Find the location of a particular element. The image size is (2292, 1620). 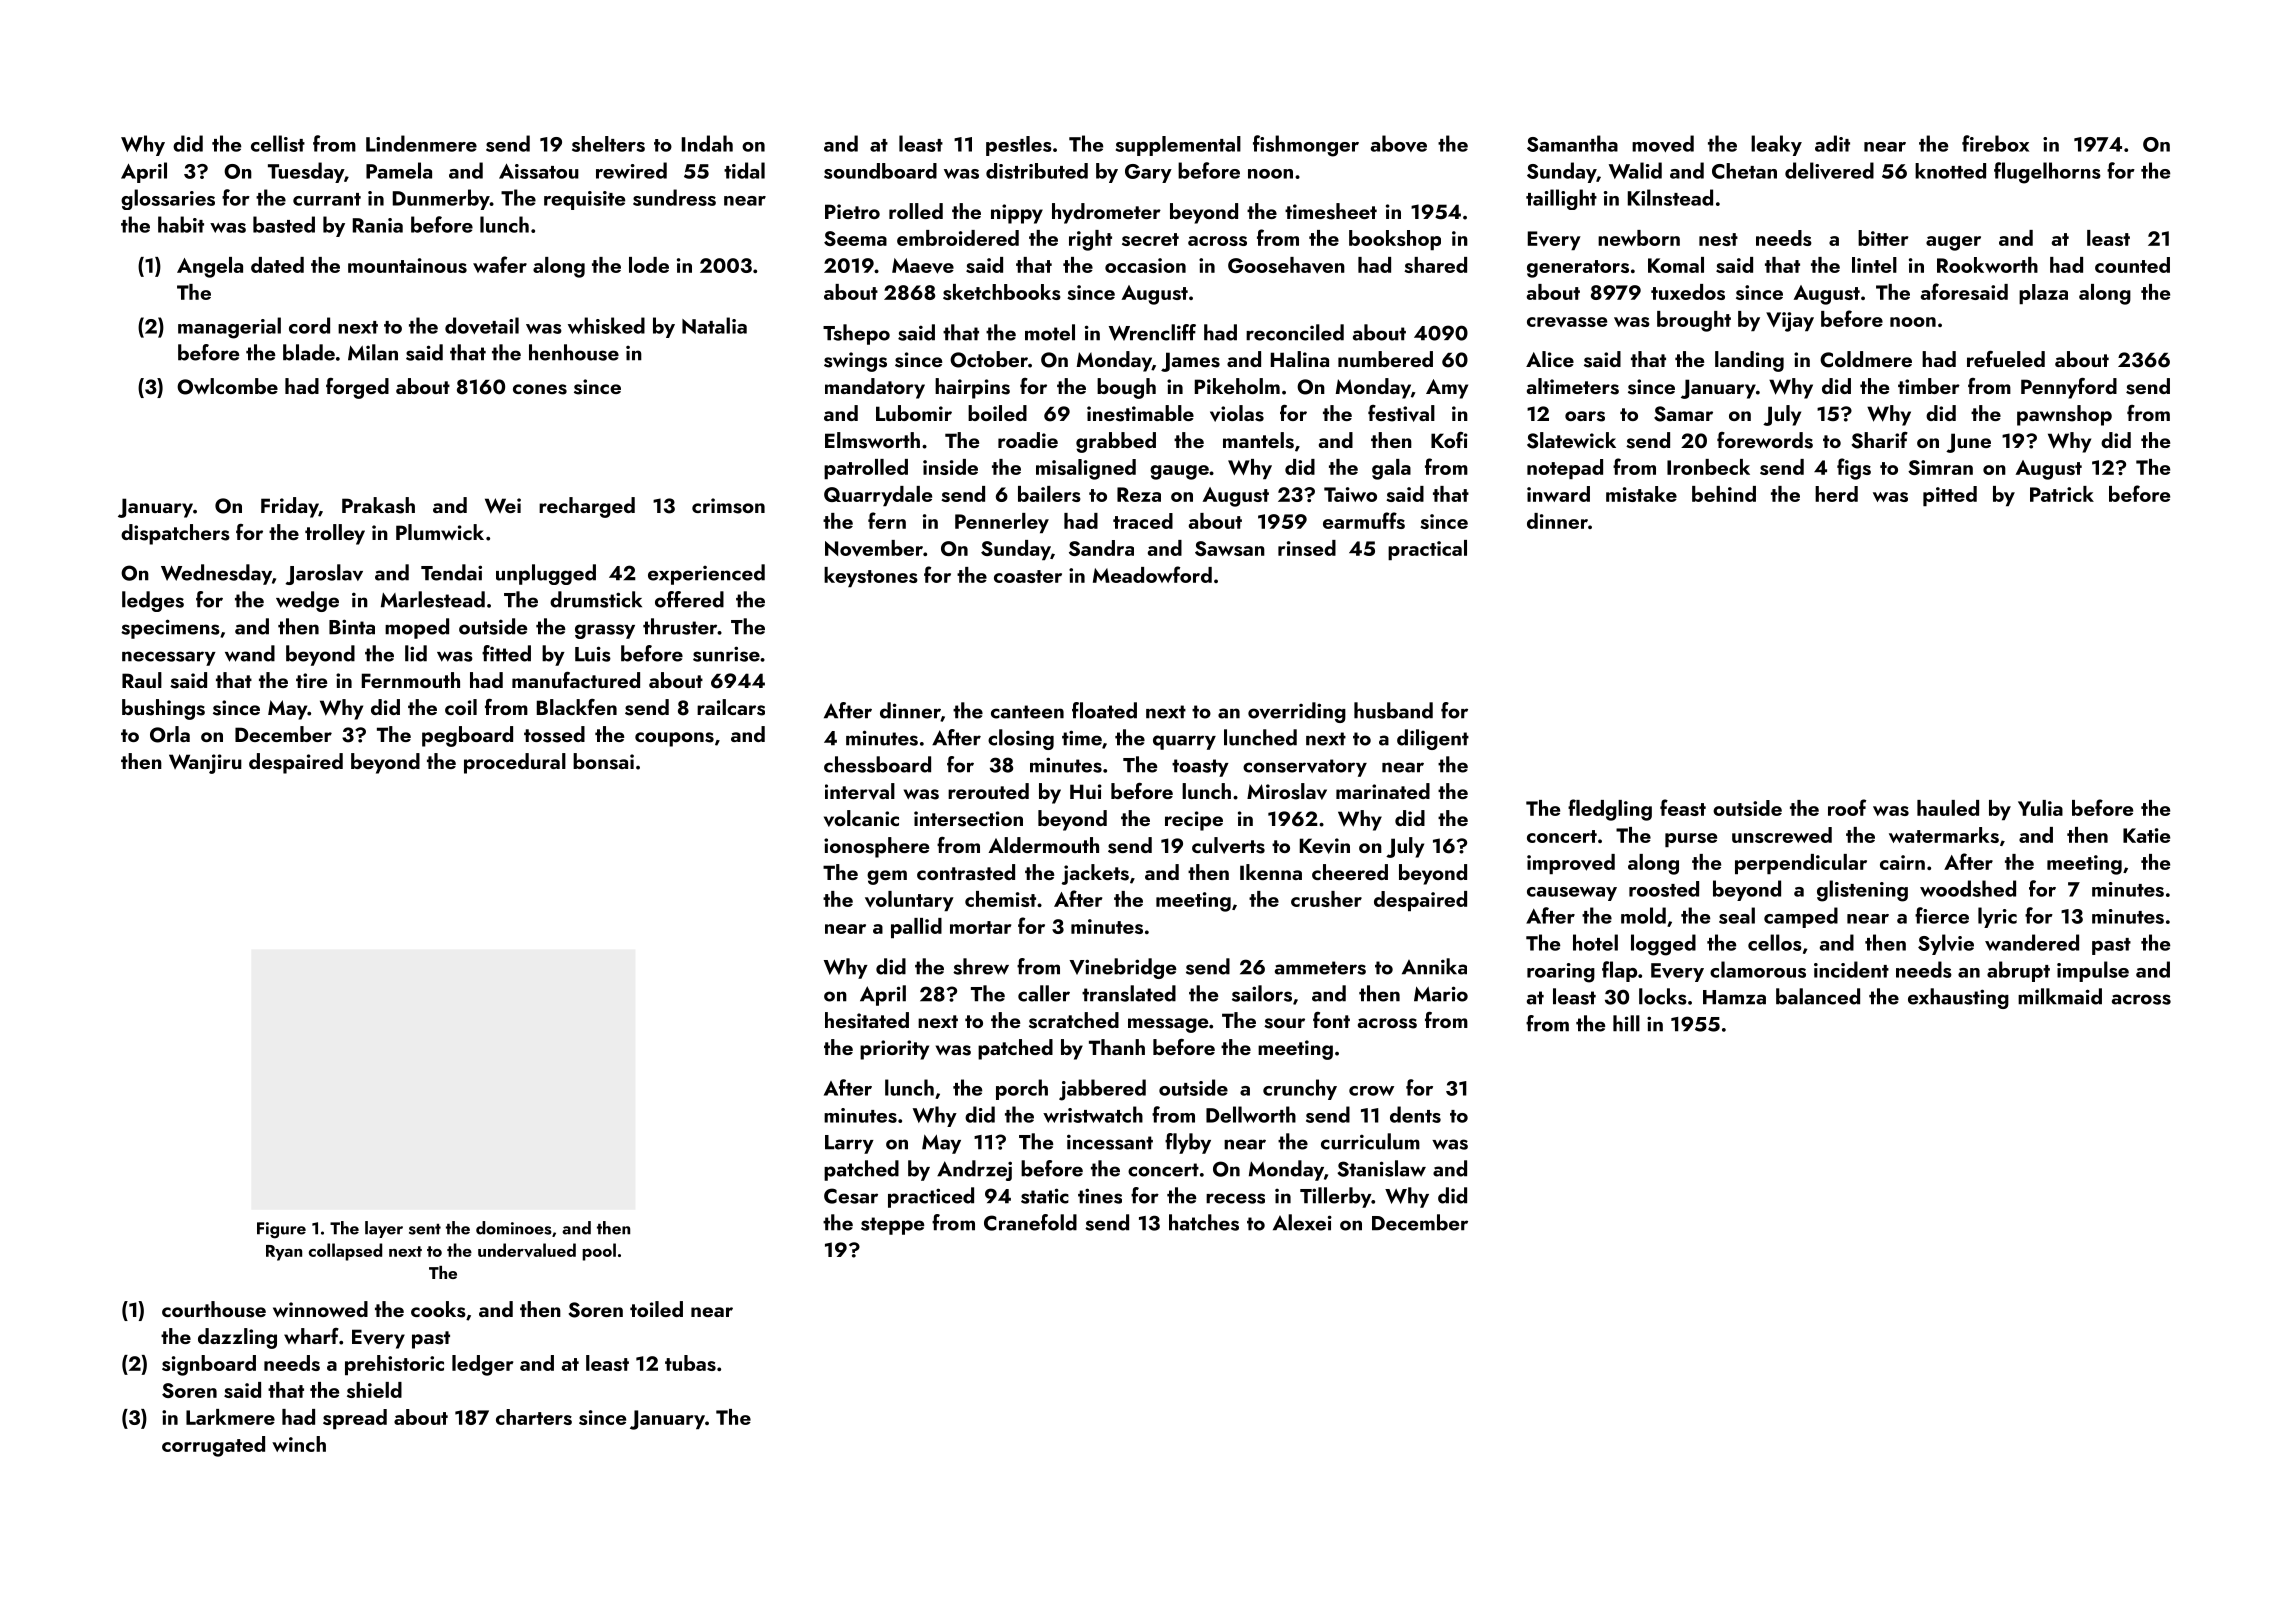

roof is located at coordinates (1847, 807).
